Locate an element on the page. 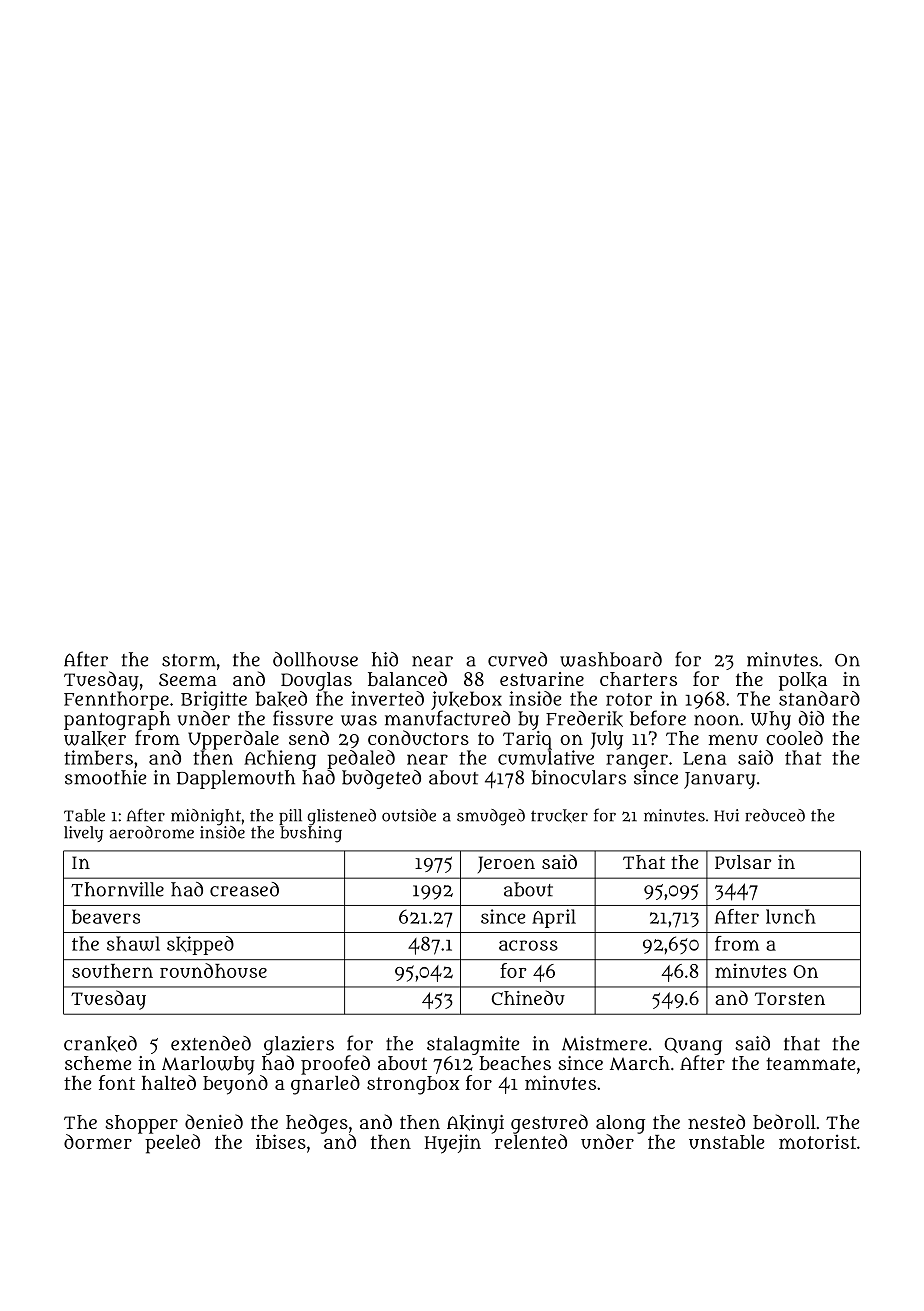 This document has width=924, height=1311. Pulsar is located at coordinates (743, 862).
